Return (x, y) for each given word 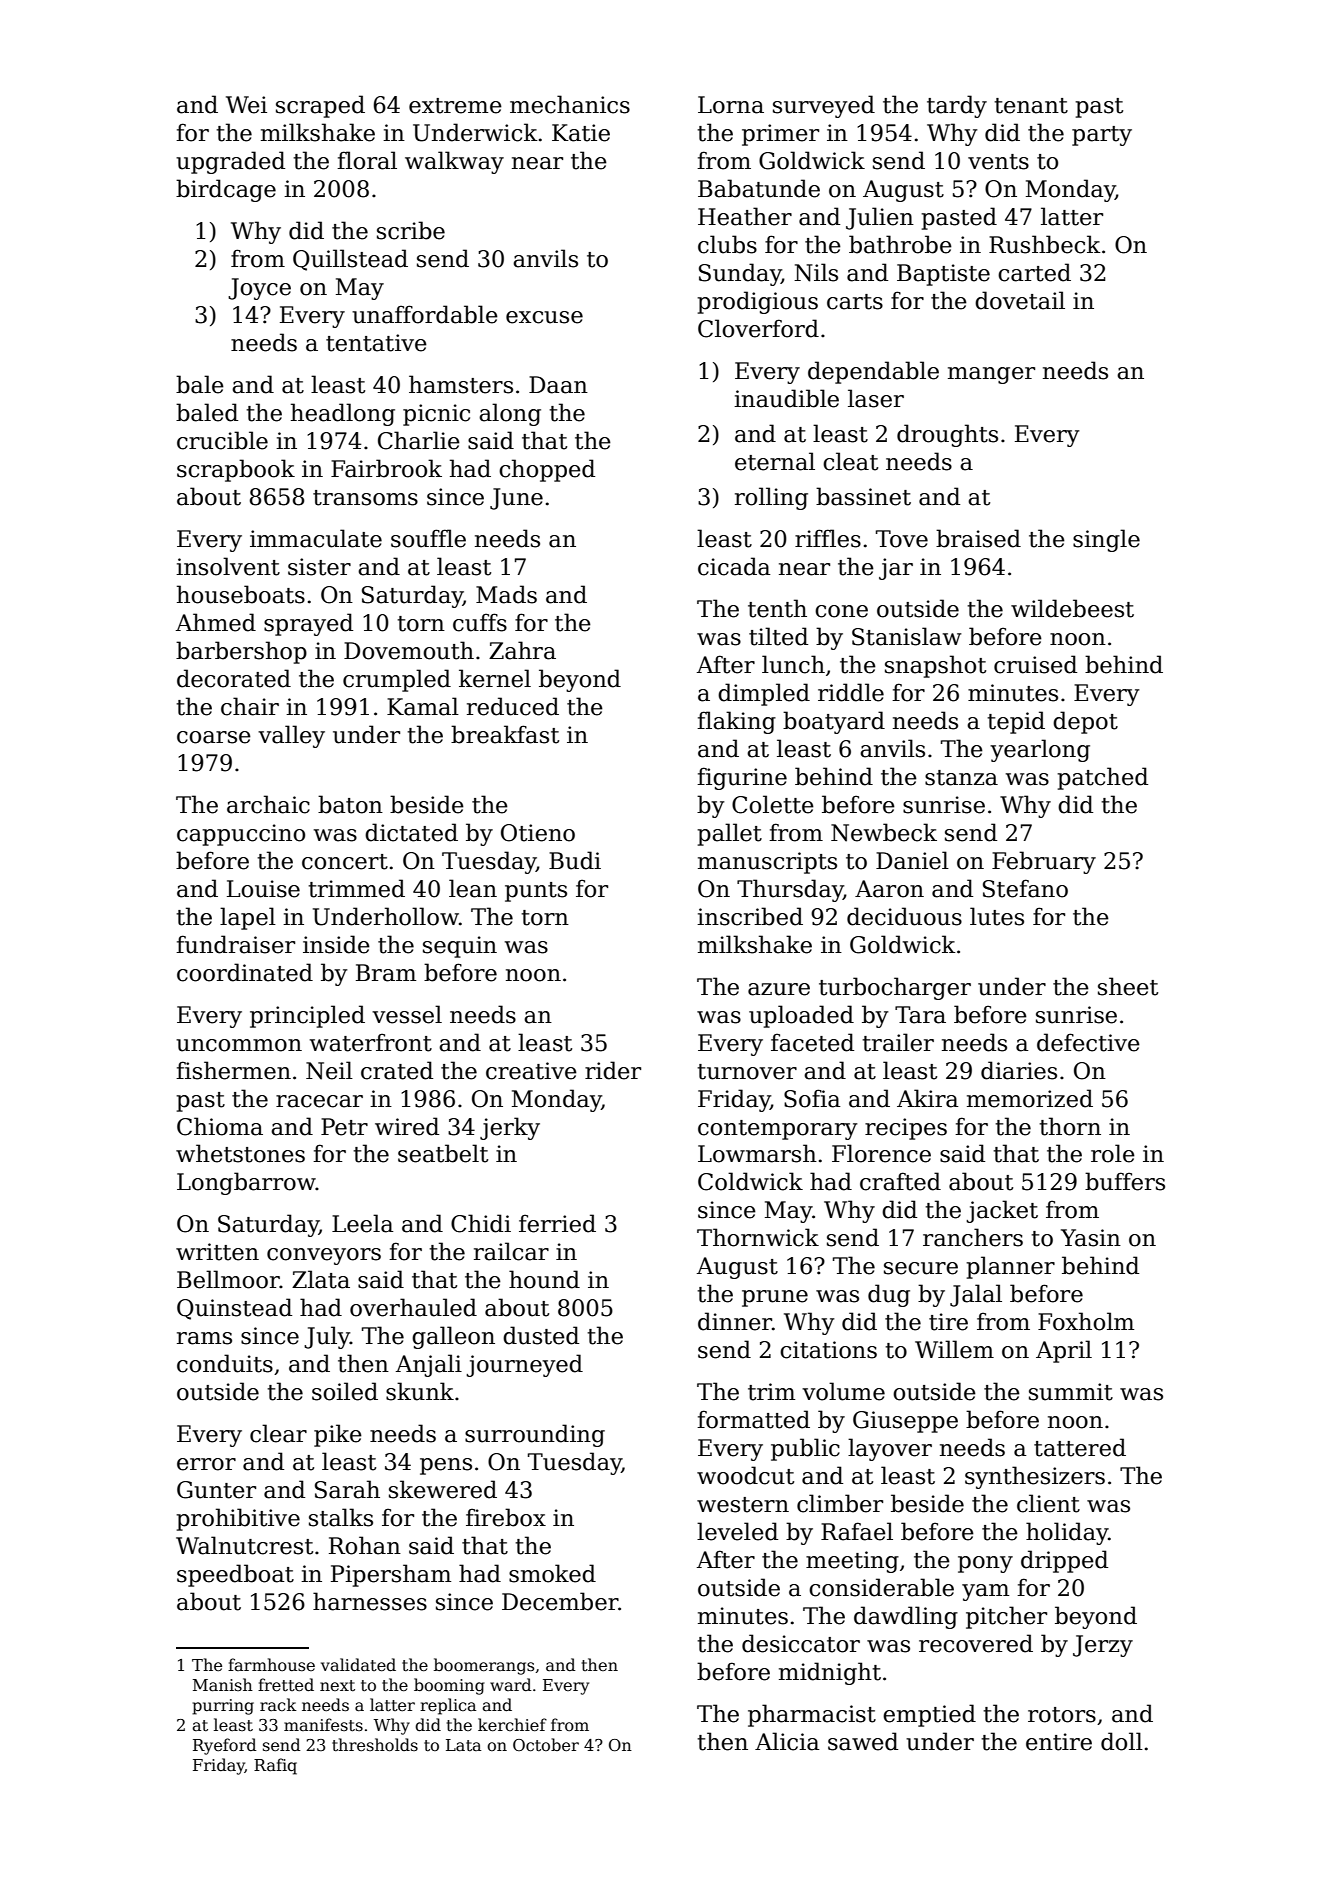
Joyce (259, 289)
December (560, 1601)
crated (397, 1070)
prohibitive (238, 1519)
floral (367, 160)
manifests (323, 1725)
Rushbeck (1045, 244)
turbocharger (895, 988)
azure (779, 989)
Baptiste (943, 275)
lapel (248, 918)
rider (613, 1070)
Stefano (1025, 888)
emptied (929, 1715)
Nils (816, 272)
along (510, 414)
